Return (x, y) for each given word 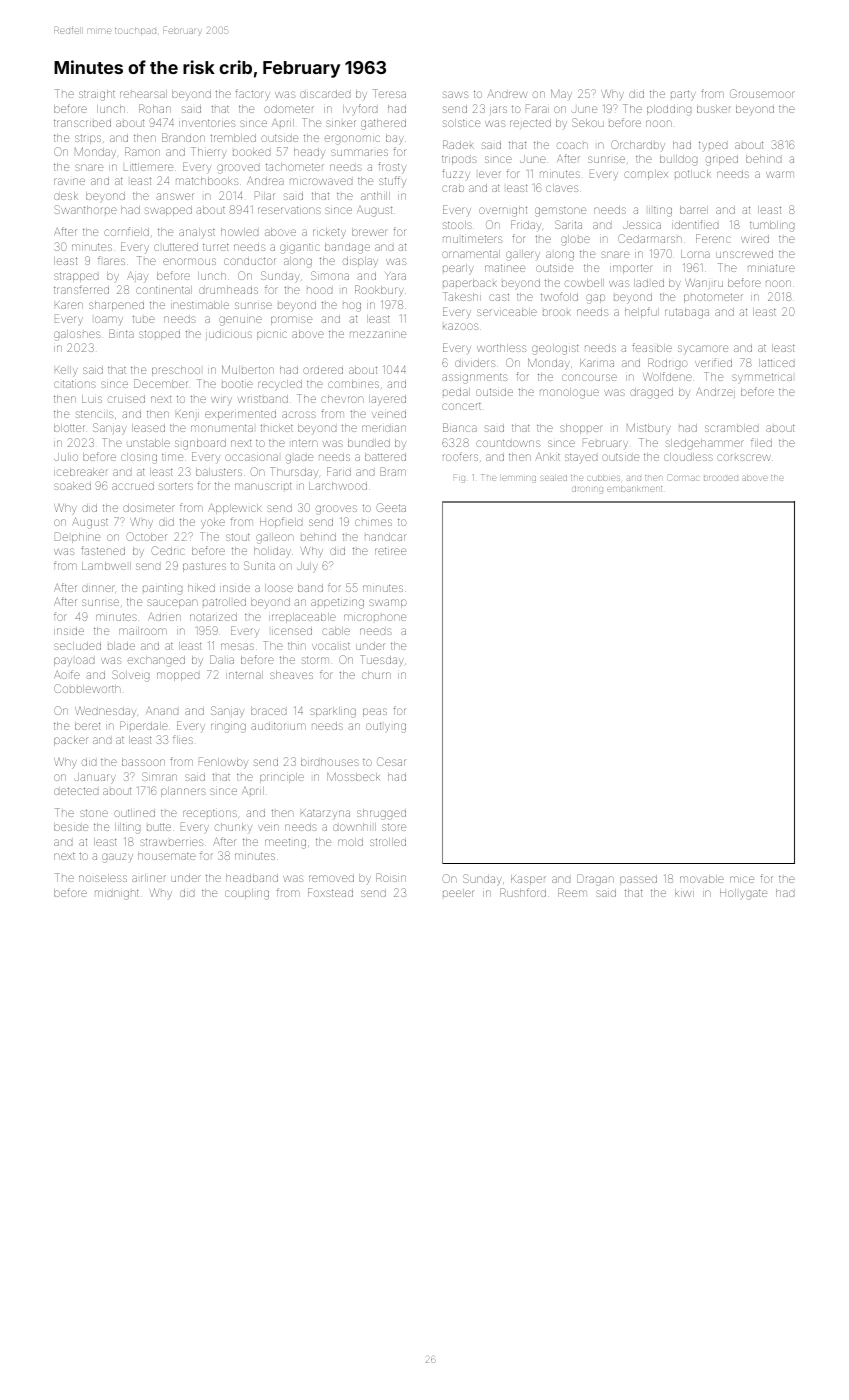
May (561, 94)
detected (76, 791)
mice (742, 879)
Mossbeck (353, 776)
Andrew (507, 93)
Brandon (183, 137)
